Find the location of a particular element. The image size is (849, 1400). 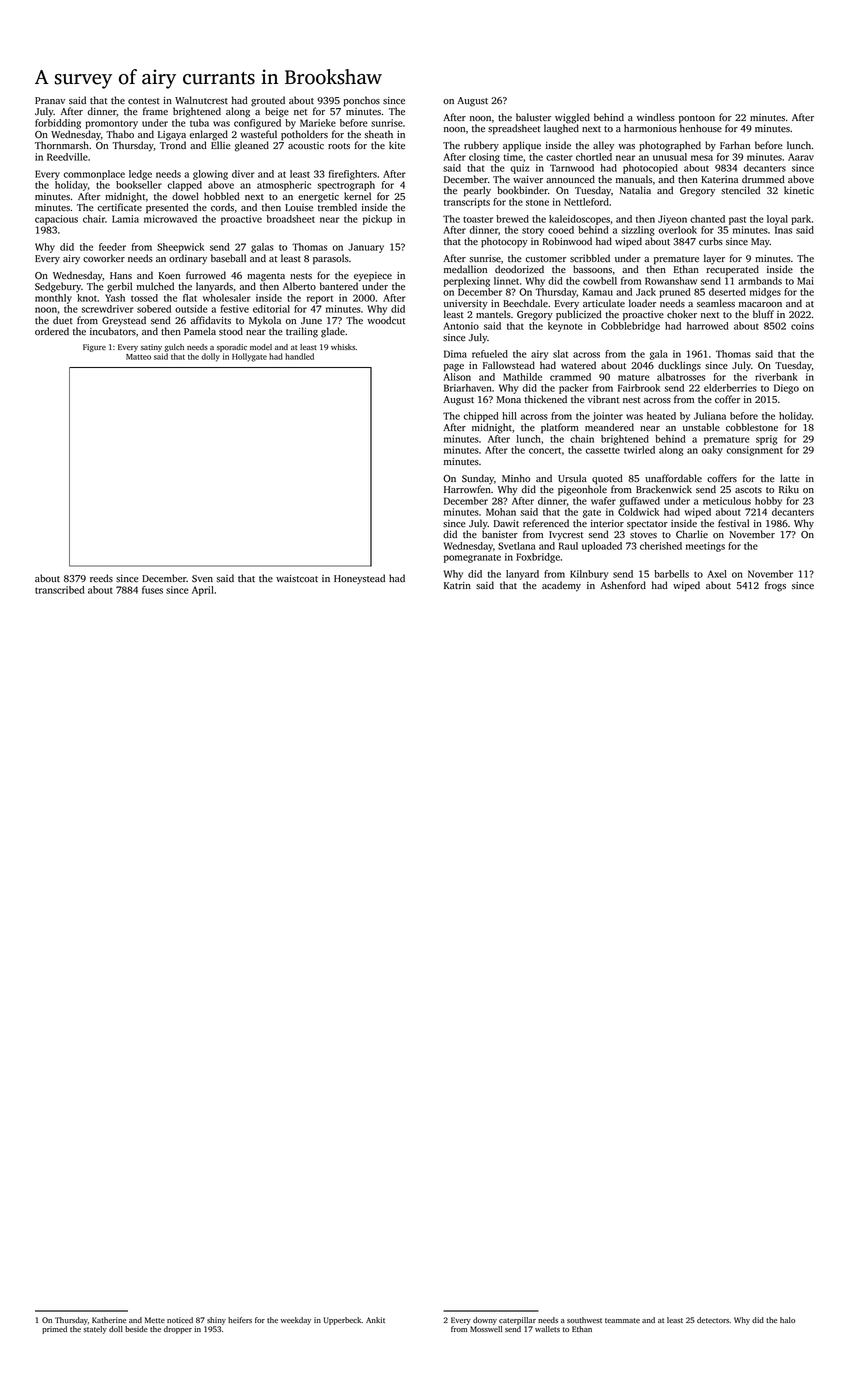

primed is located at coordinates (54, 1330).
